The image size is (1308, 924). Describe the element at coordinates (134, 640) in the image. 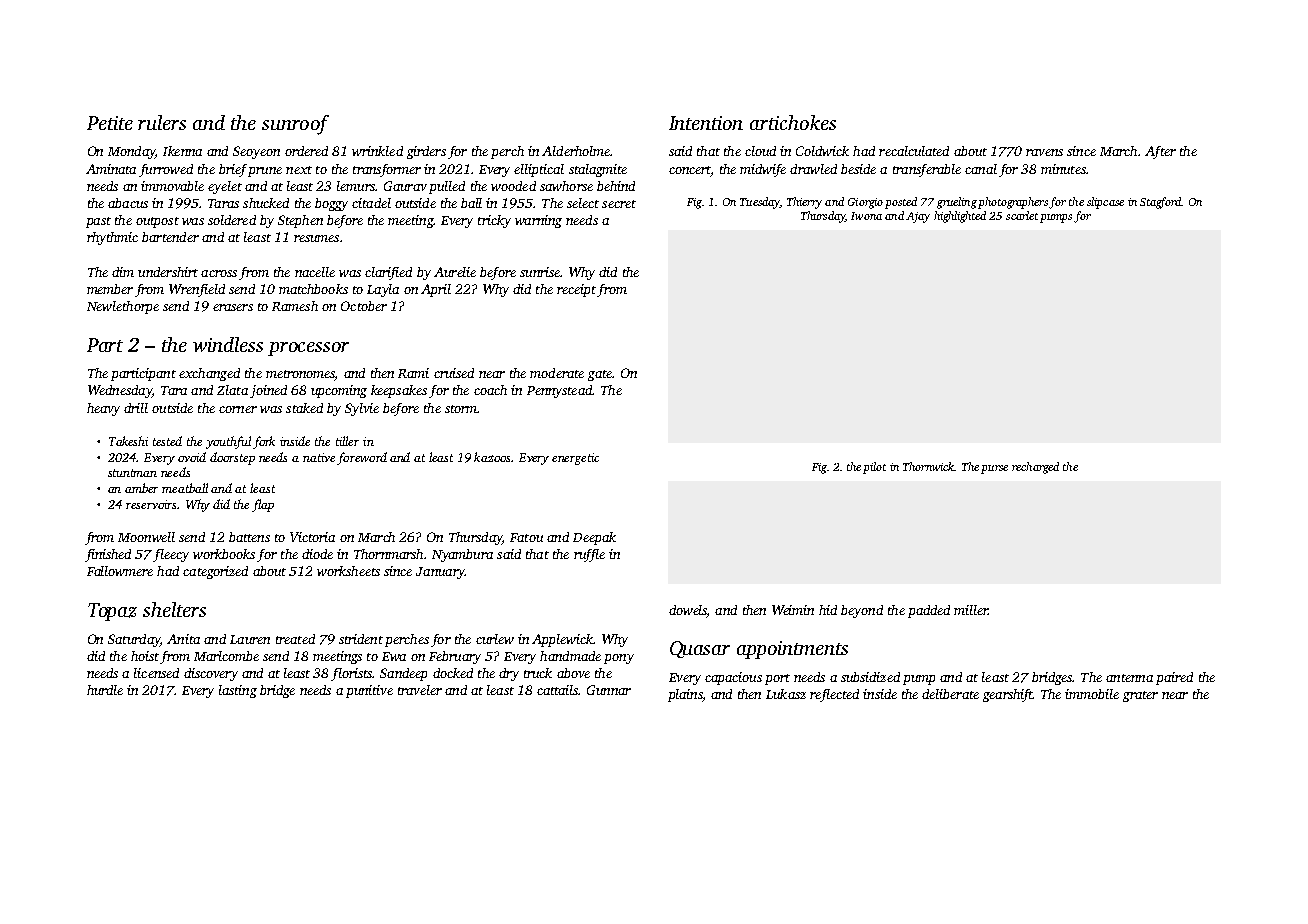

I see `Saturday` at that location.
